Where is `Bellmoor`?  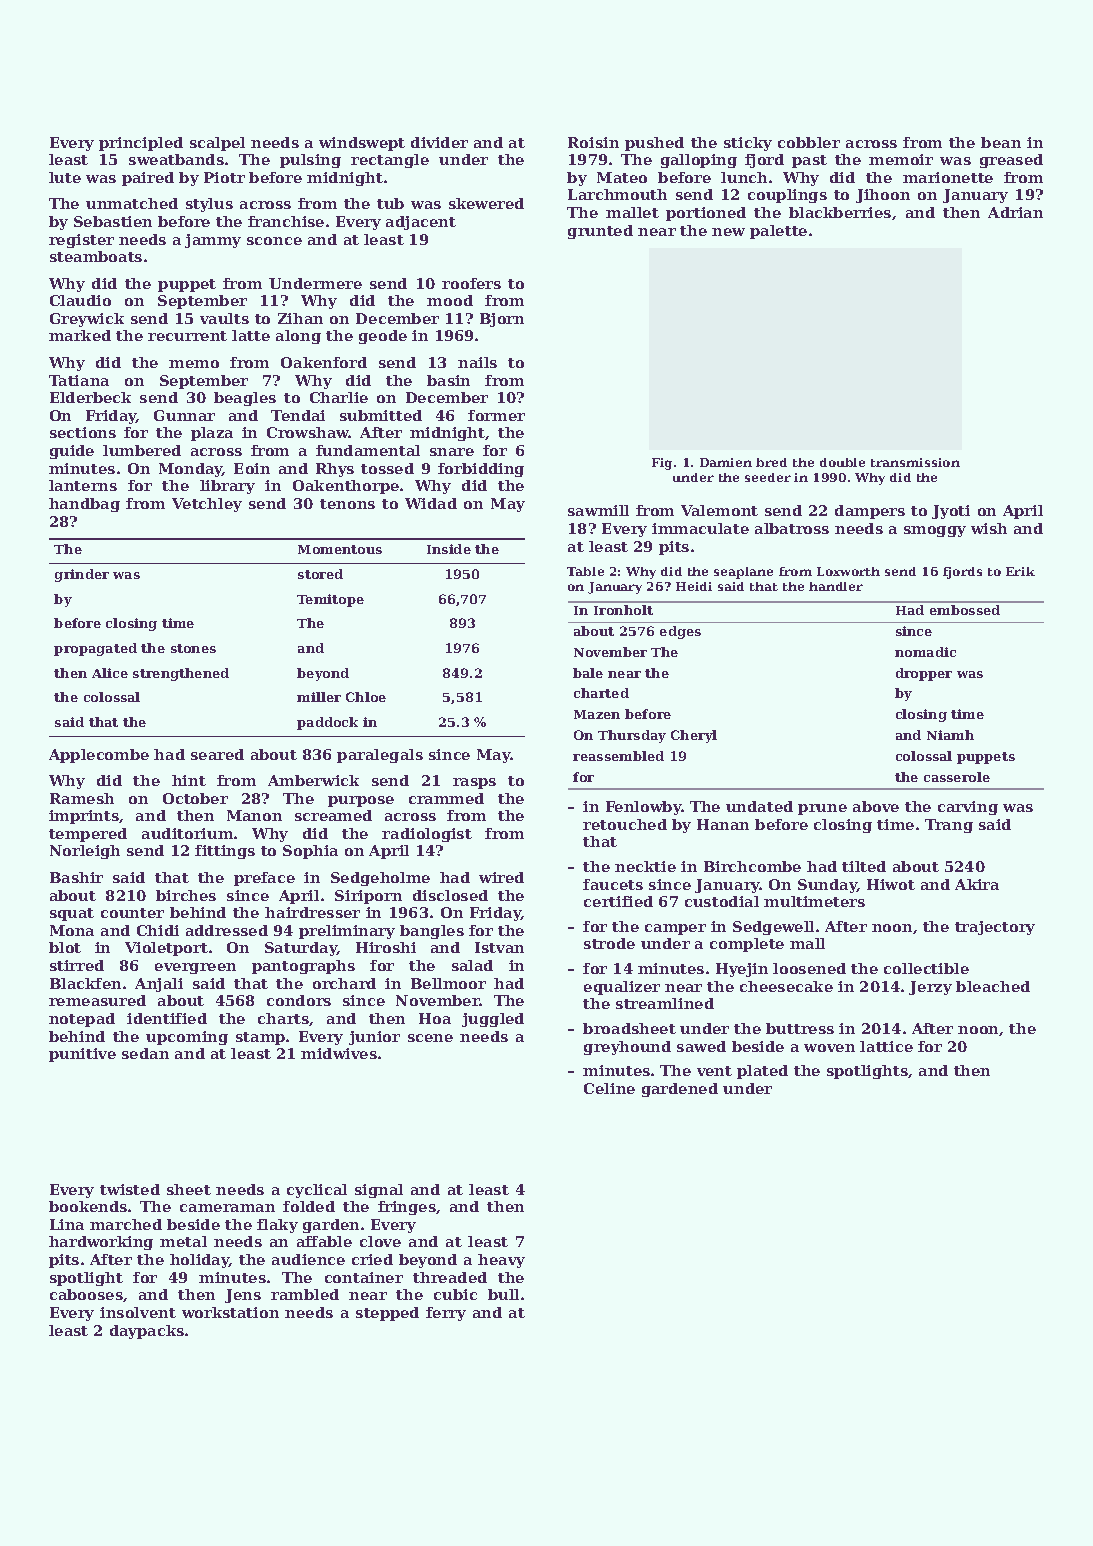 Bellmoor is located at coordinates (448, 983).
